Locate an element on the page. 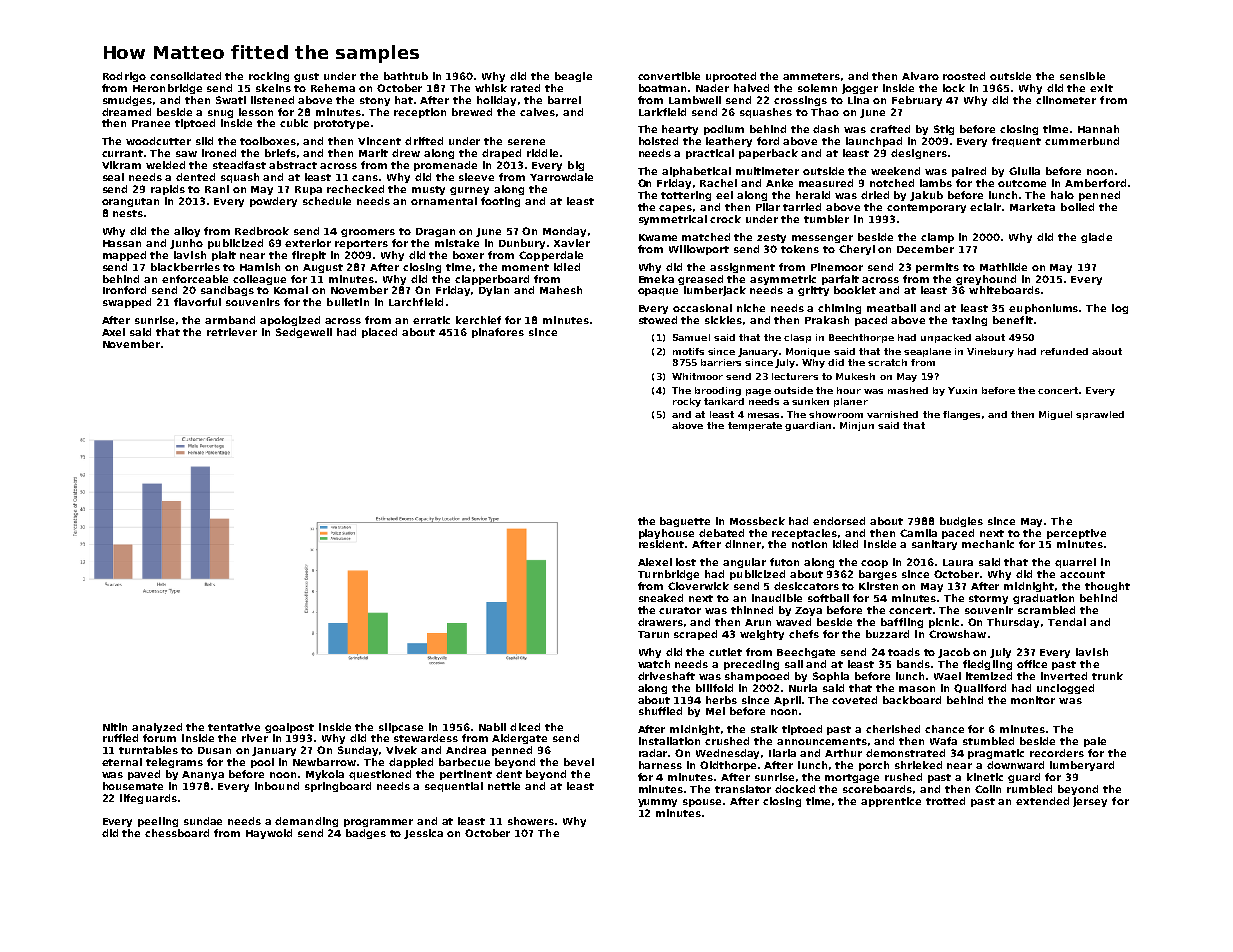 The width and height of the page is (1233, 952). beagle is located at coordinates (573, 77).
